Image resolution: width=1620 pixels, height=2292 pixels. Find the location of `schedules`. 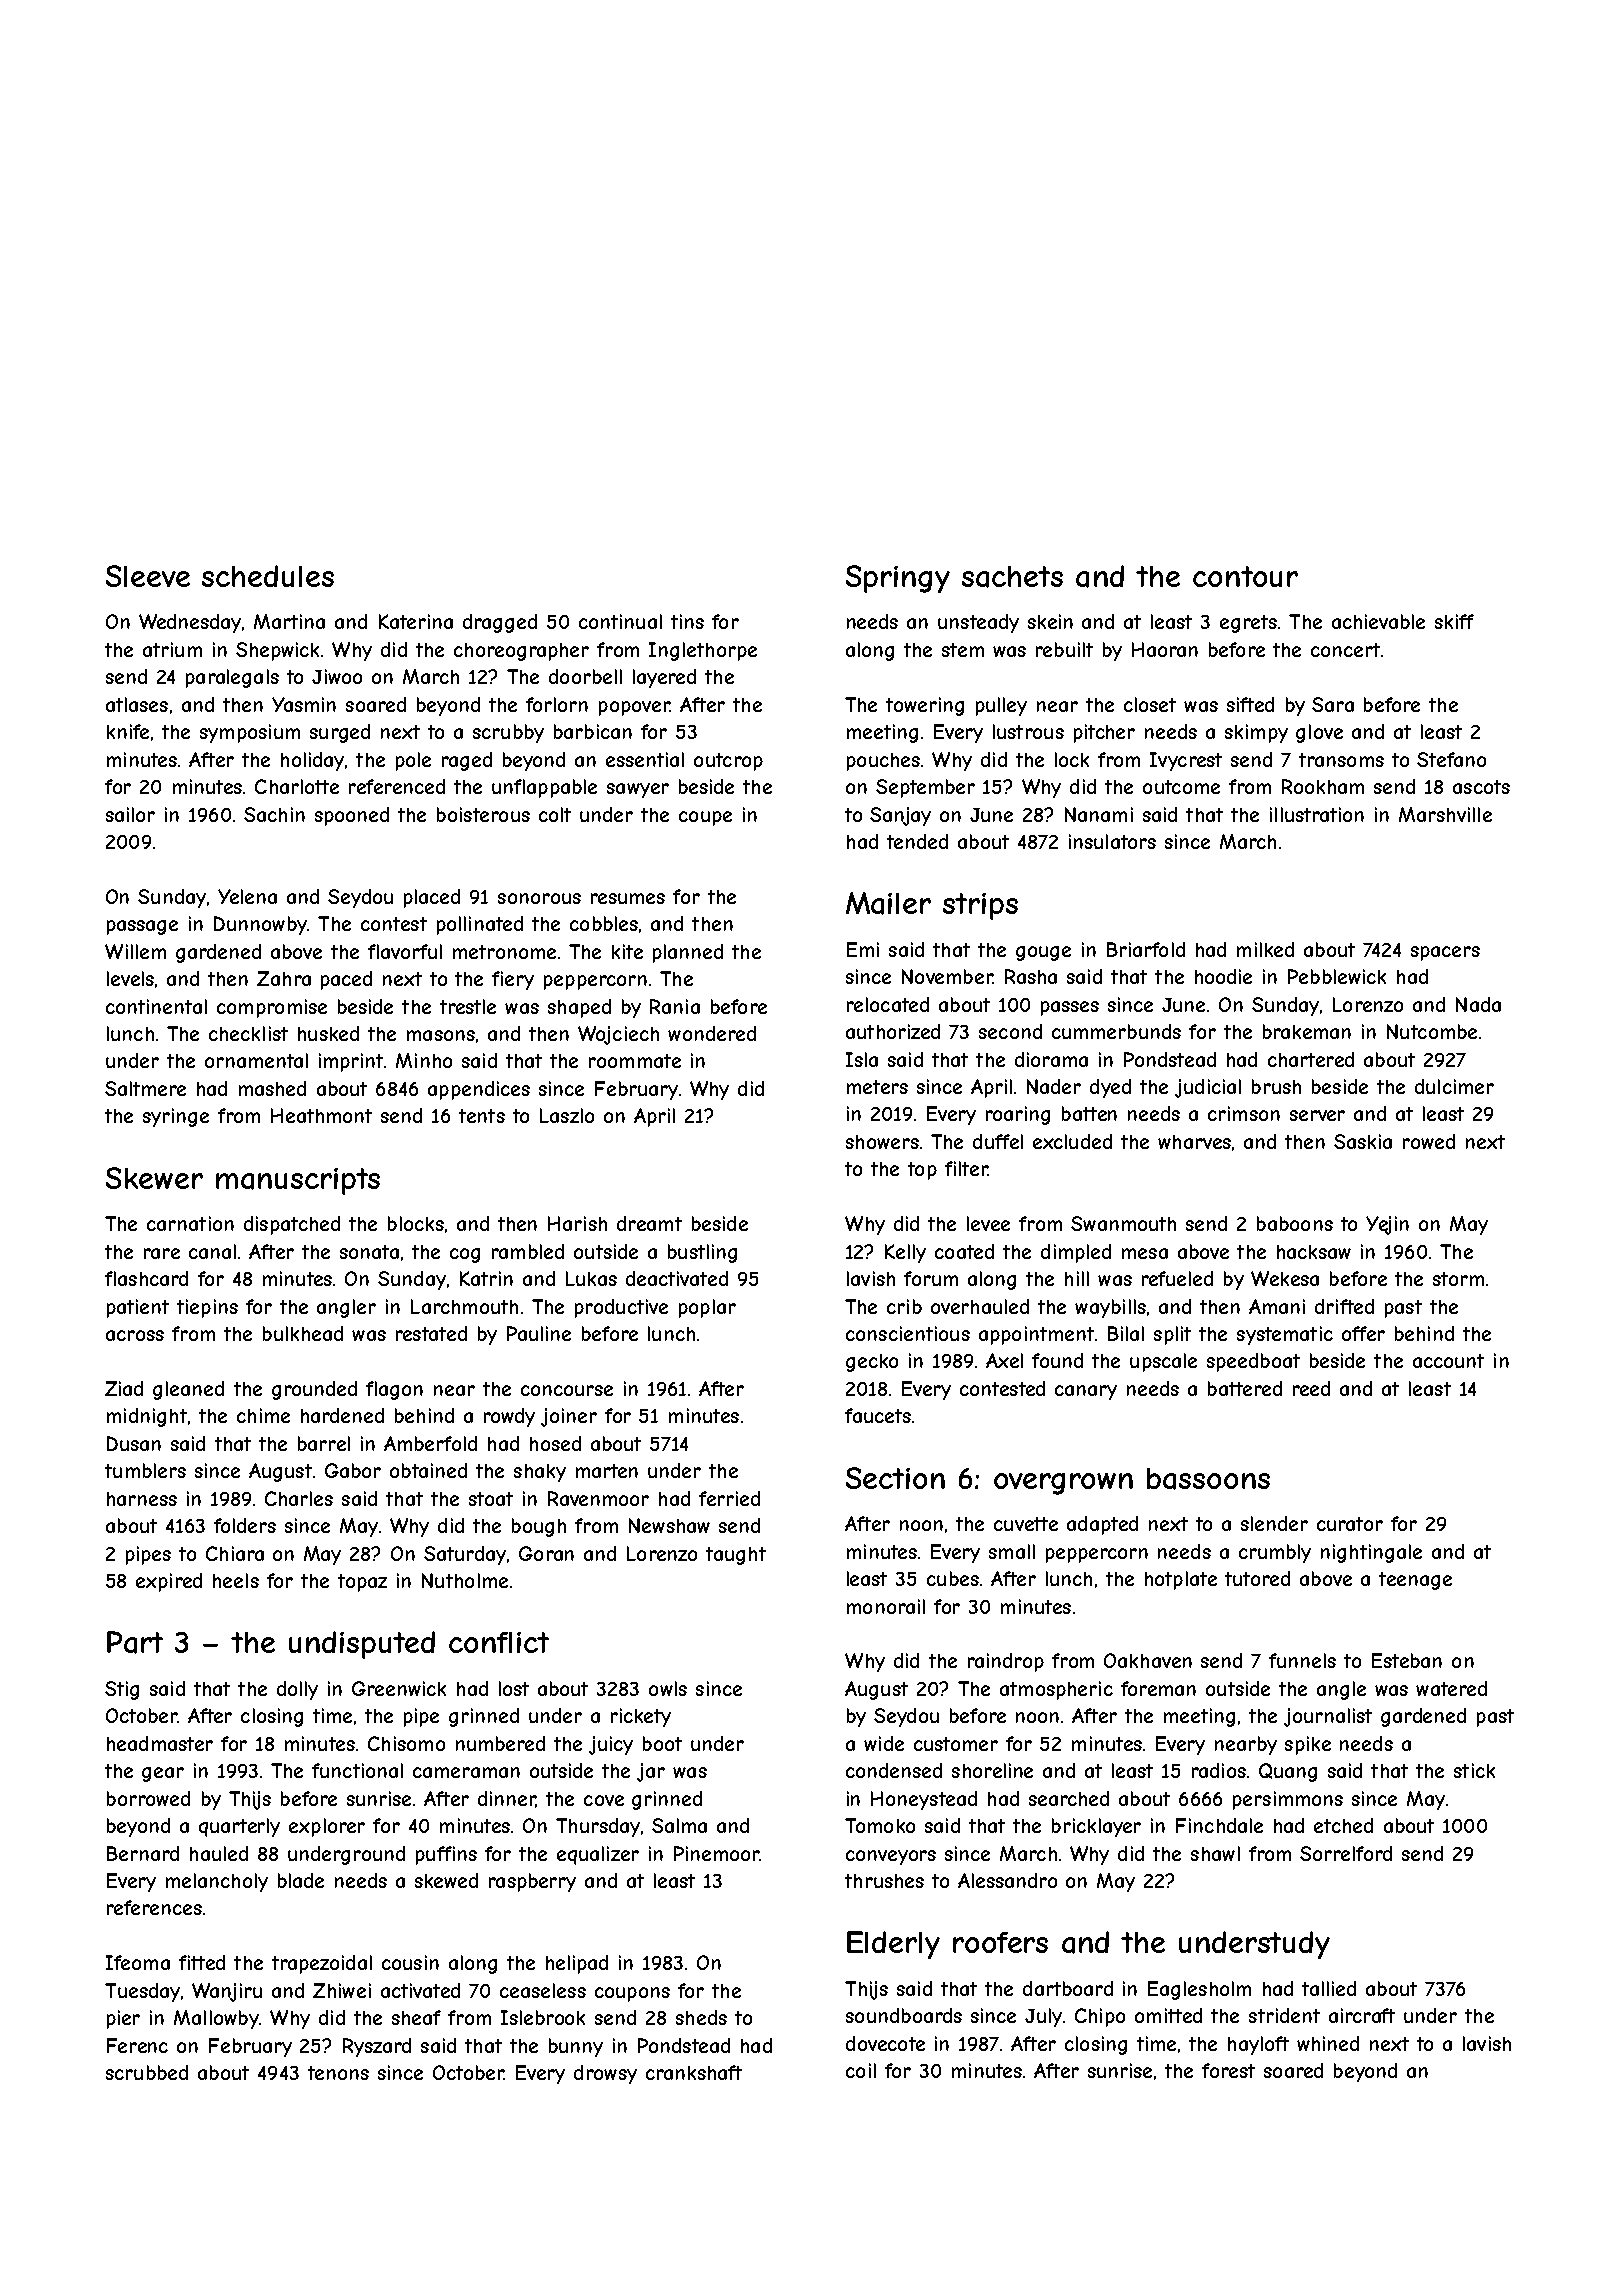

schedules is located at coordinates (268, 576).
